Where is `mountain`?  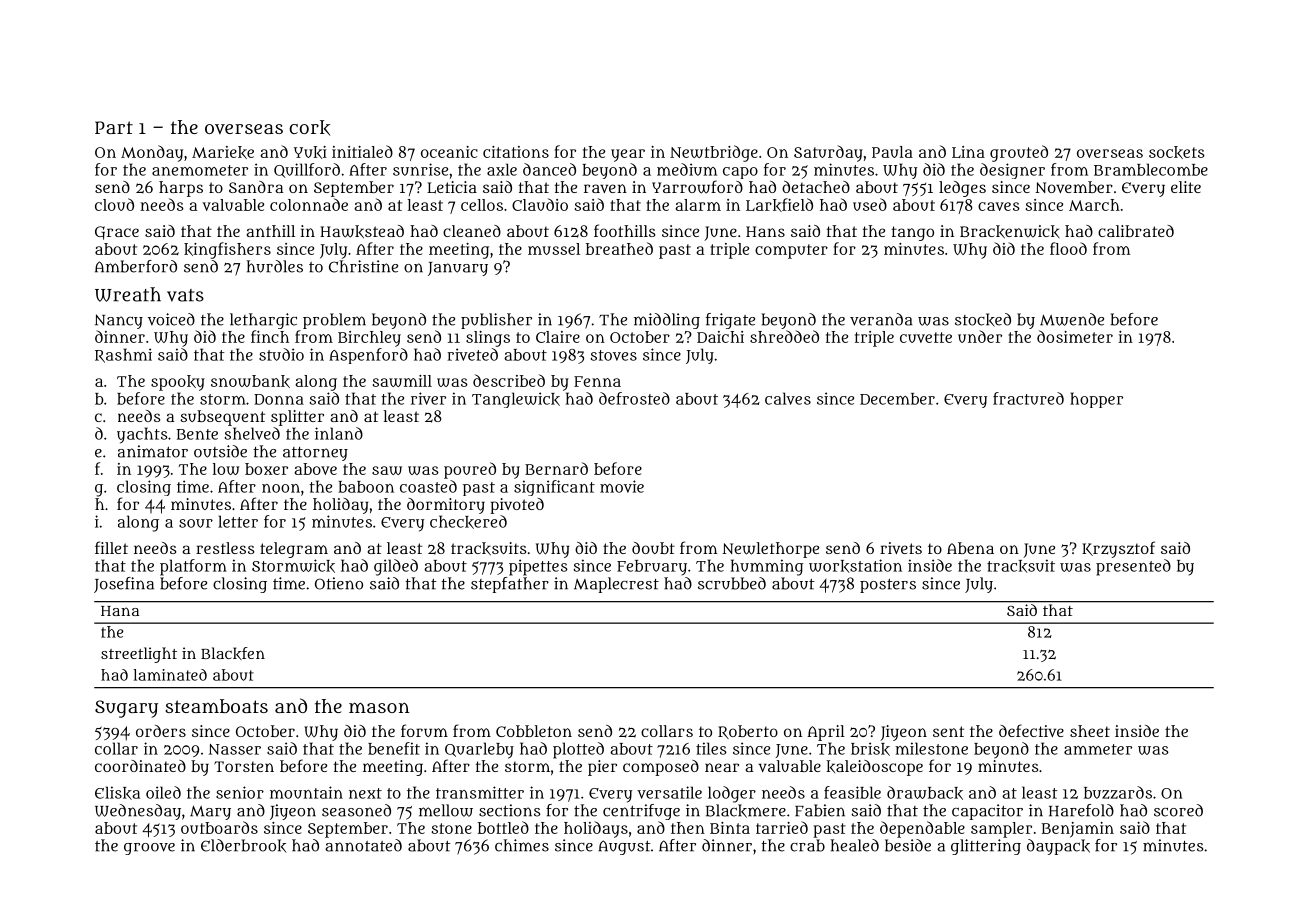
mountain is located at coordinates (306, 792).
